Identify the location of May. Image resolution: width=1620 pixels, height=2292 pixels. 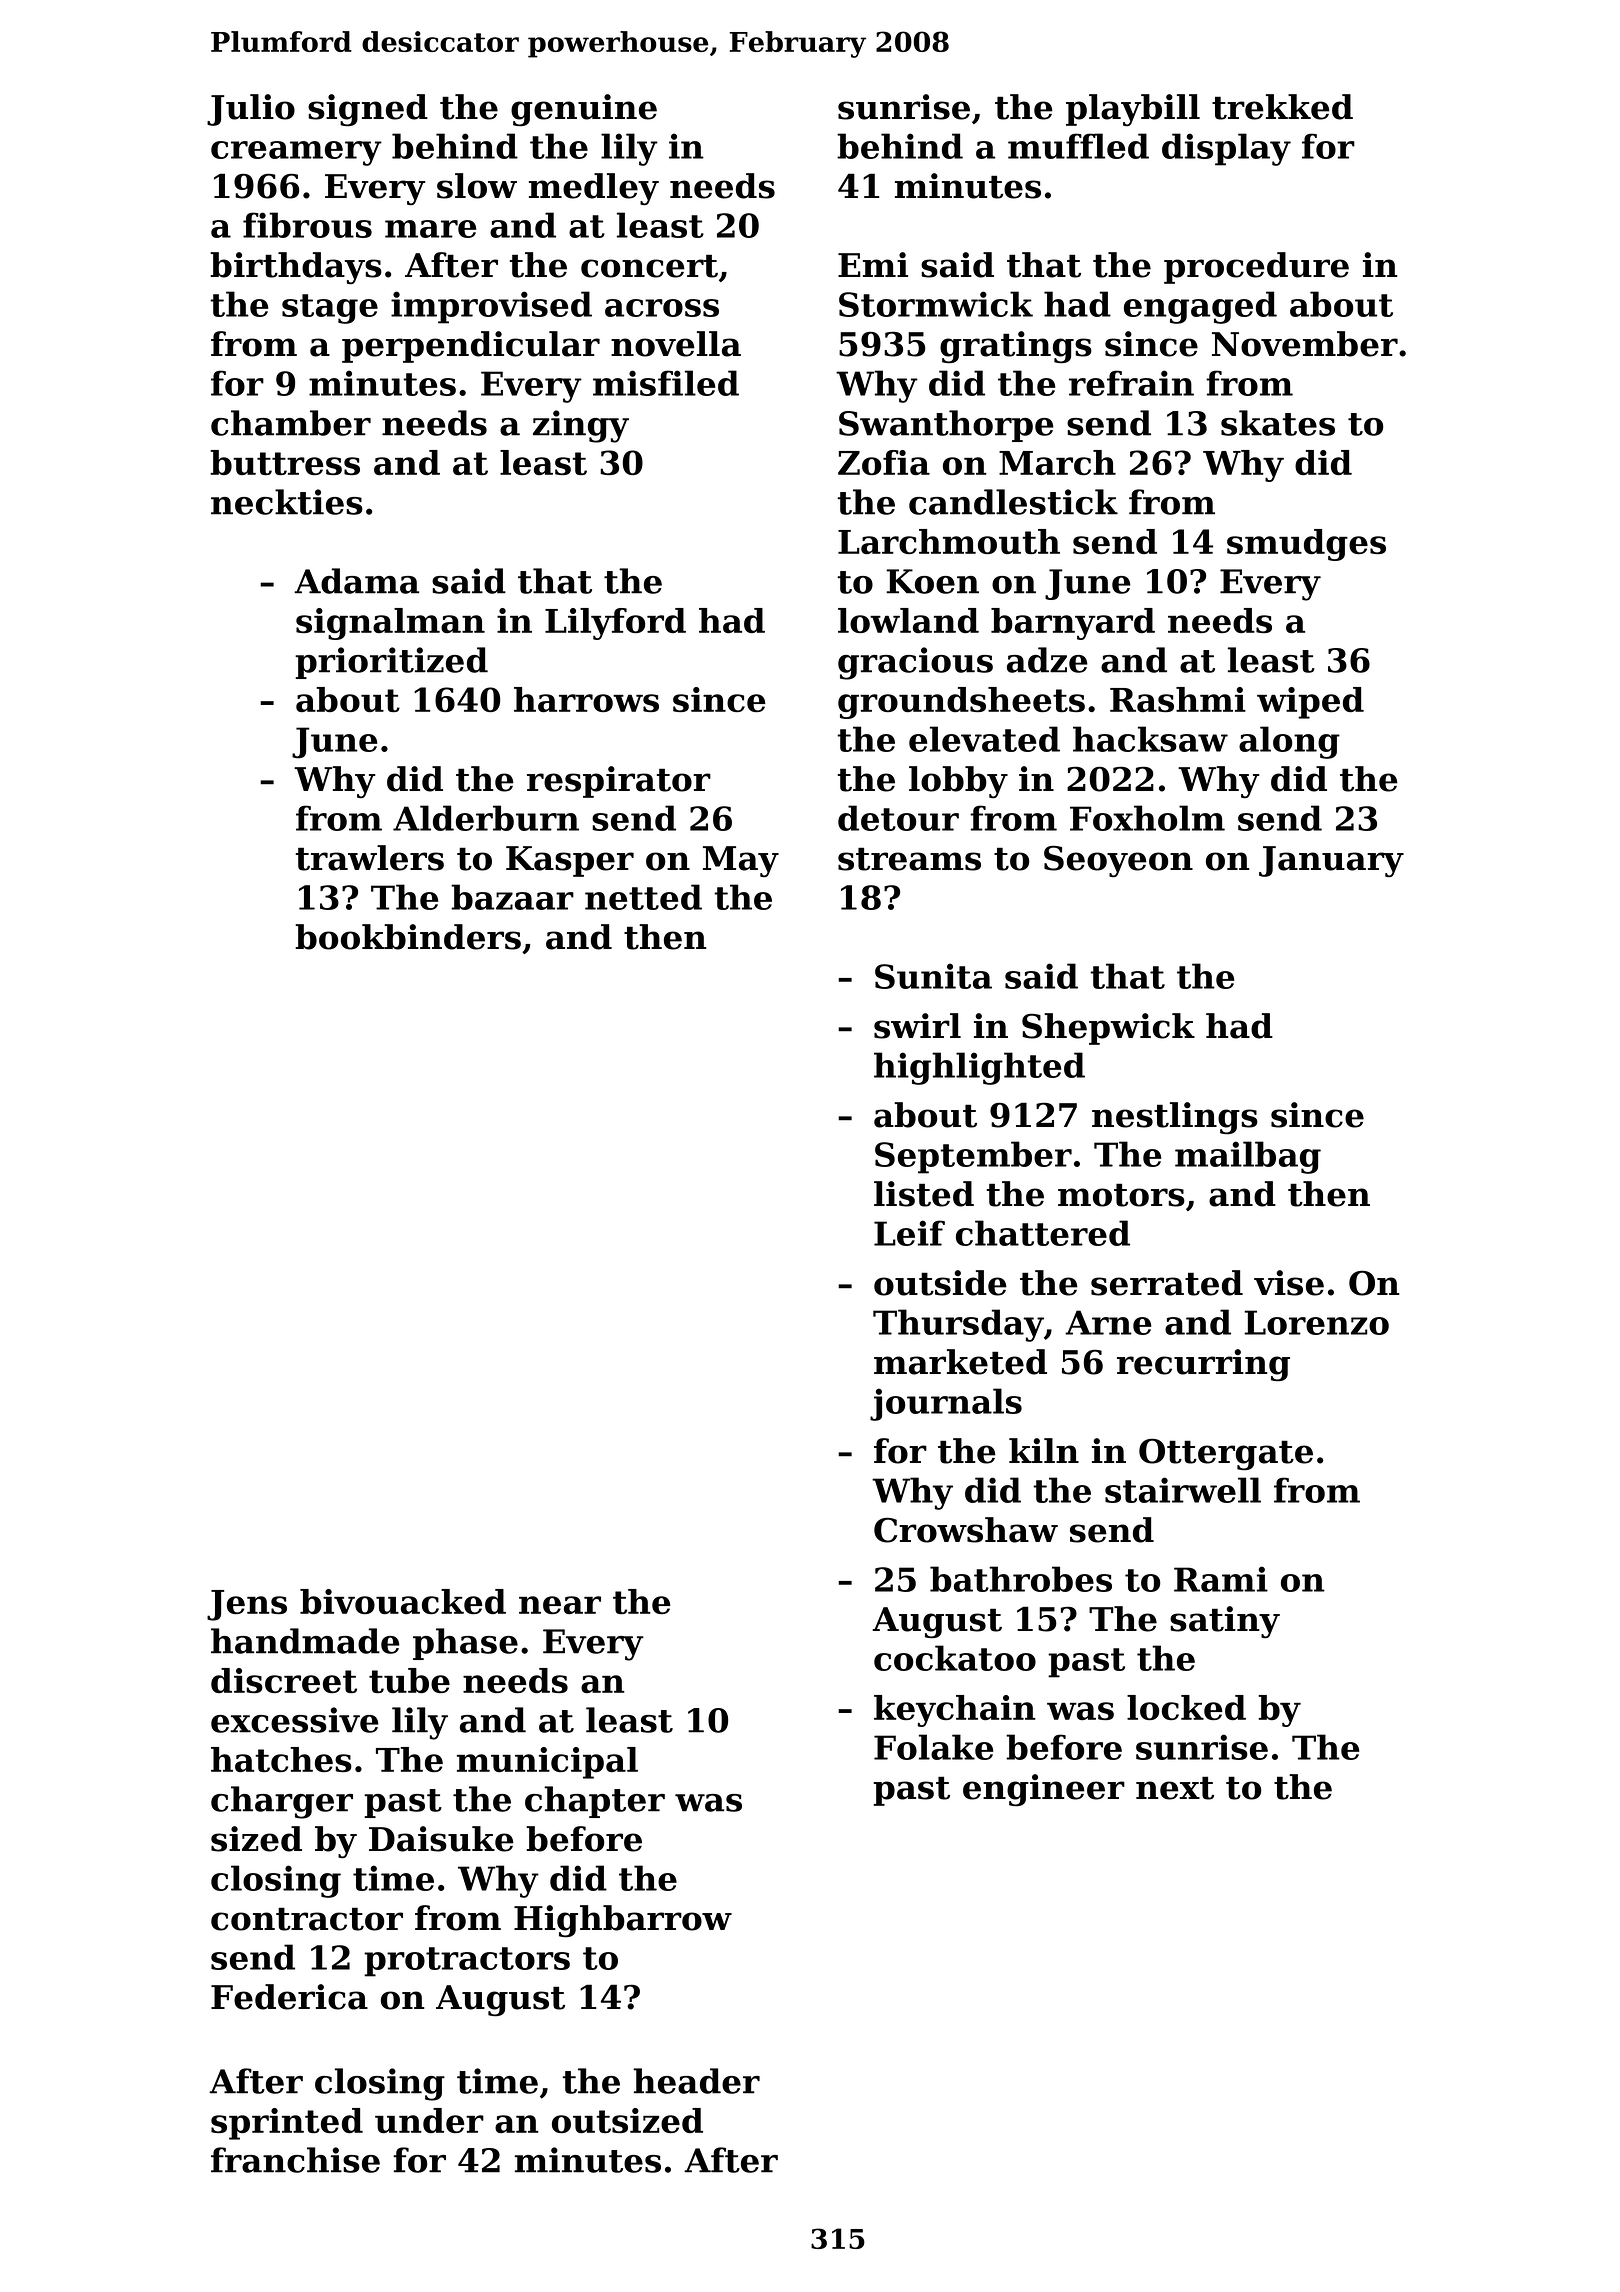
(741, 861).
